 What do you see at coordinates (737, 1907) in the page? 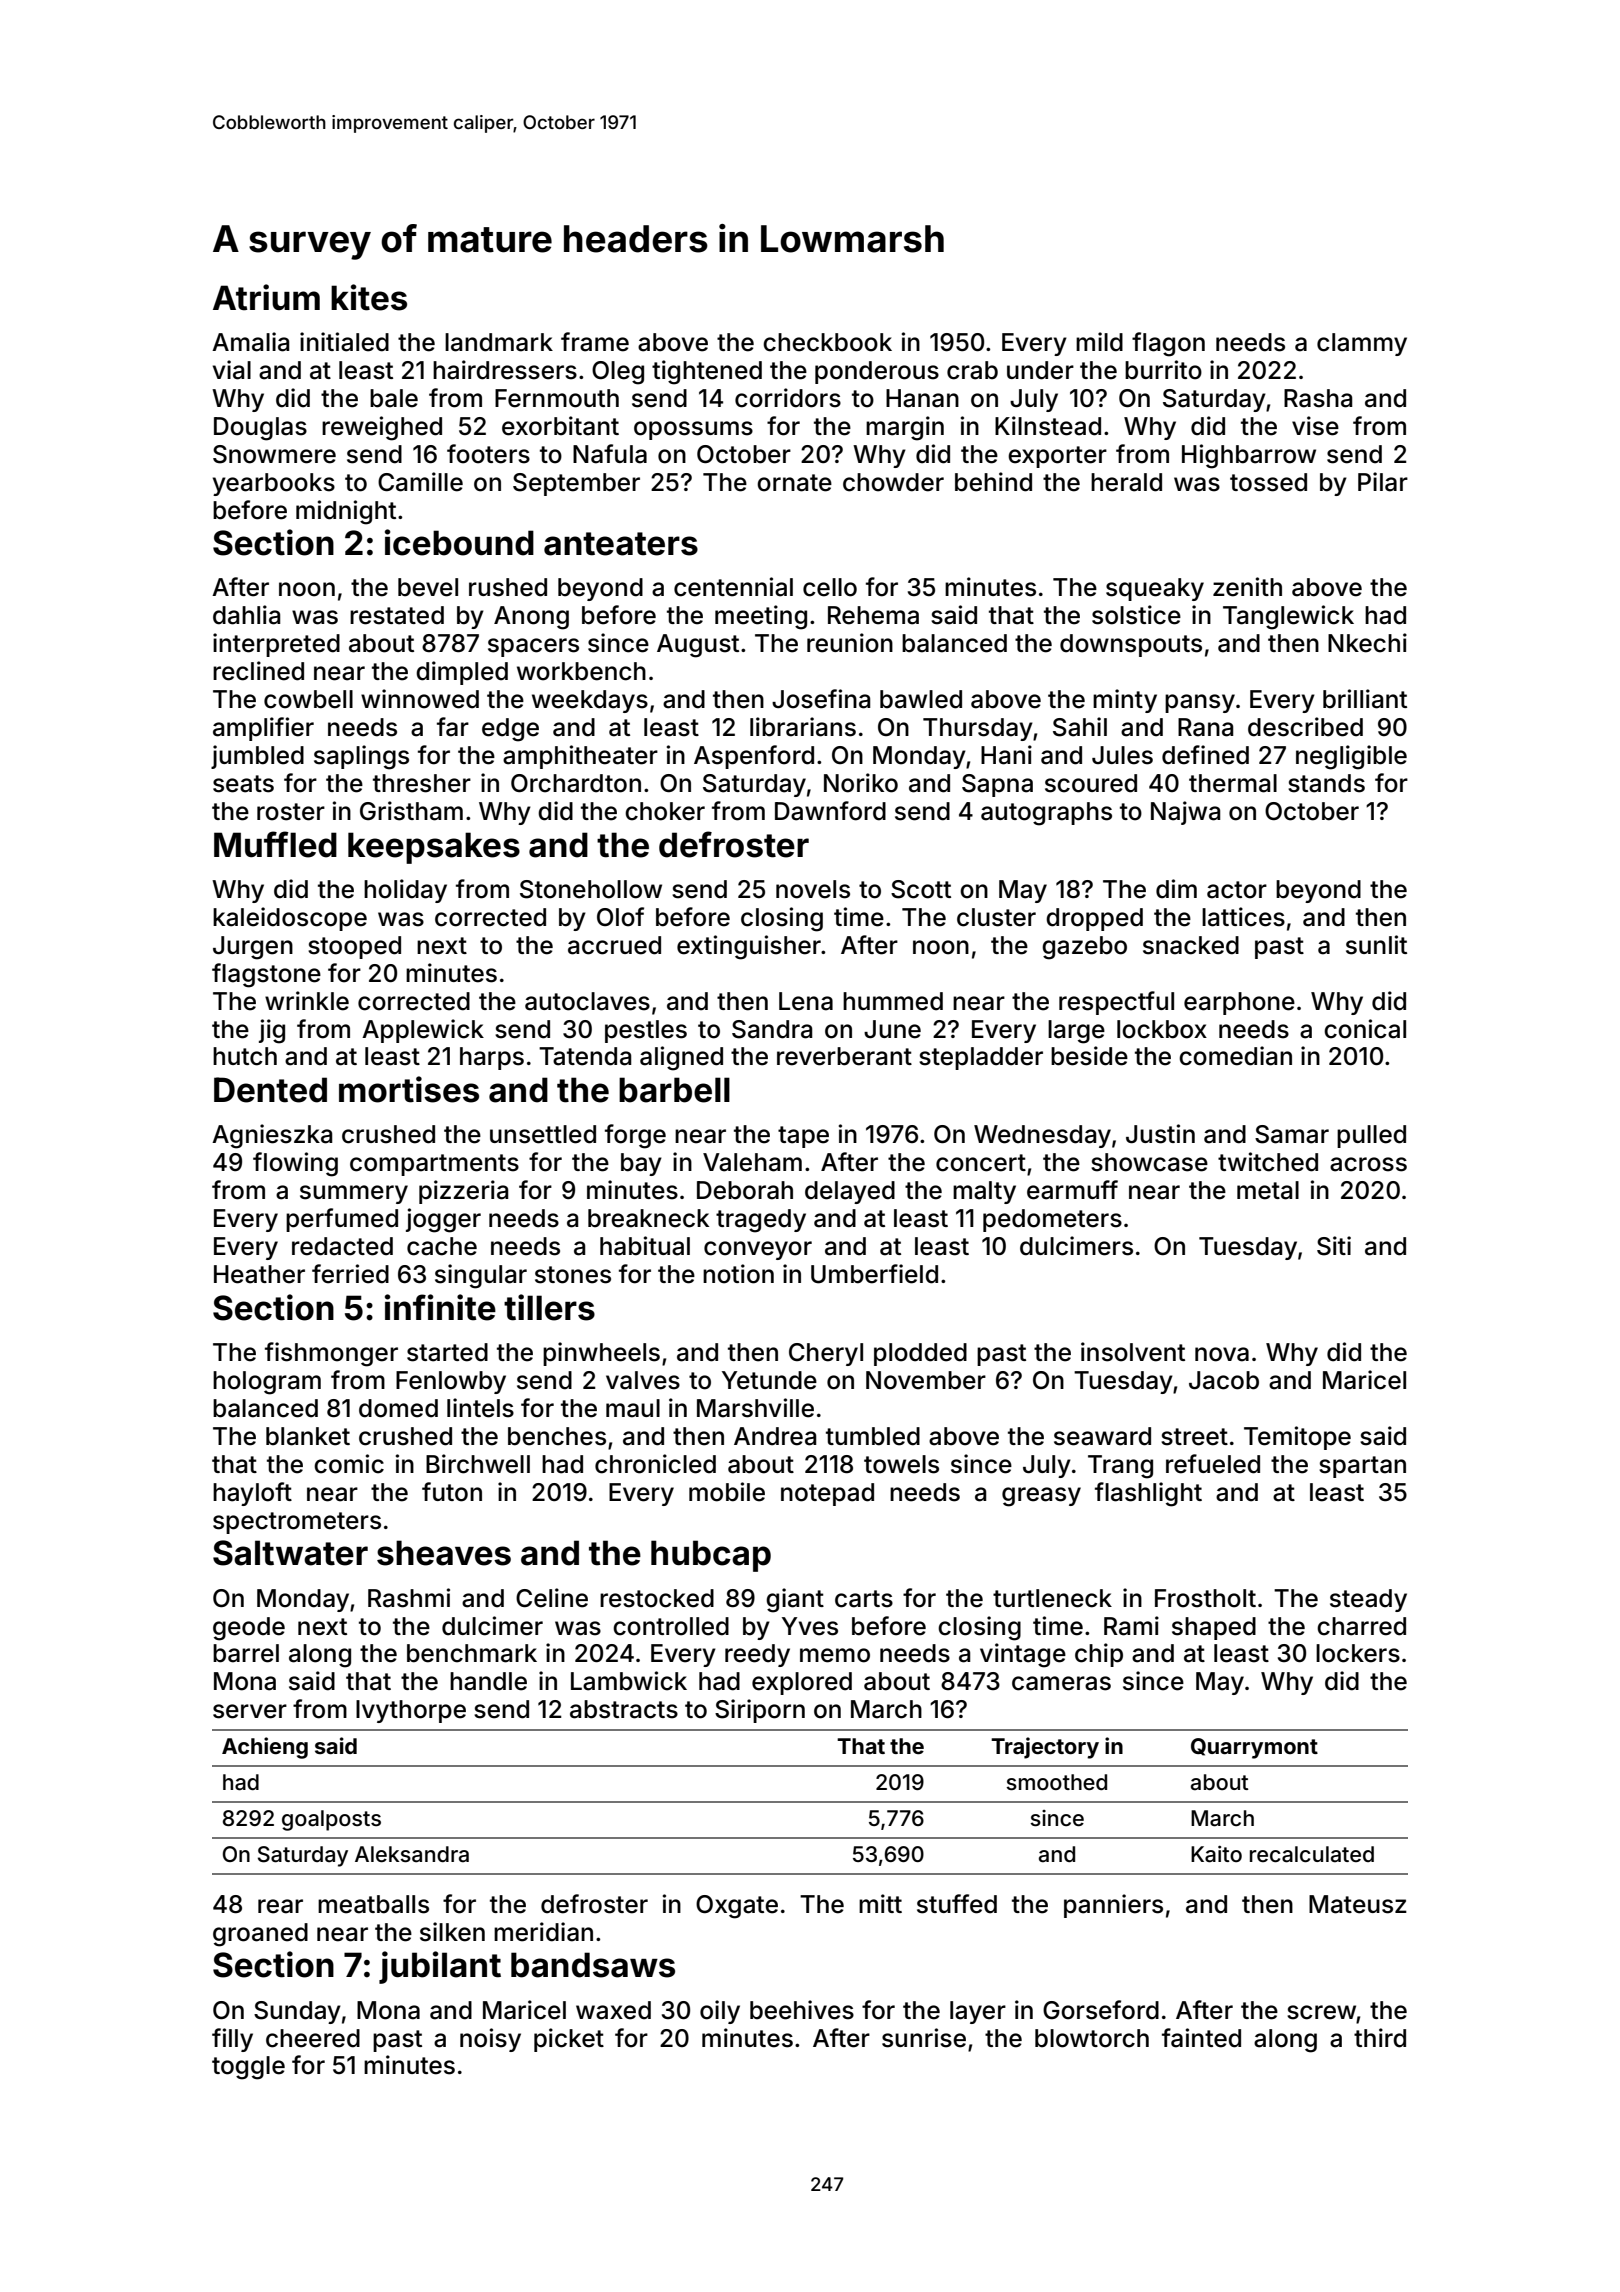
I see `Oxgate` at bounding box center [737, 1907].
